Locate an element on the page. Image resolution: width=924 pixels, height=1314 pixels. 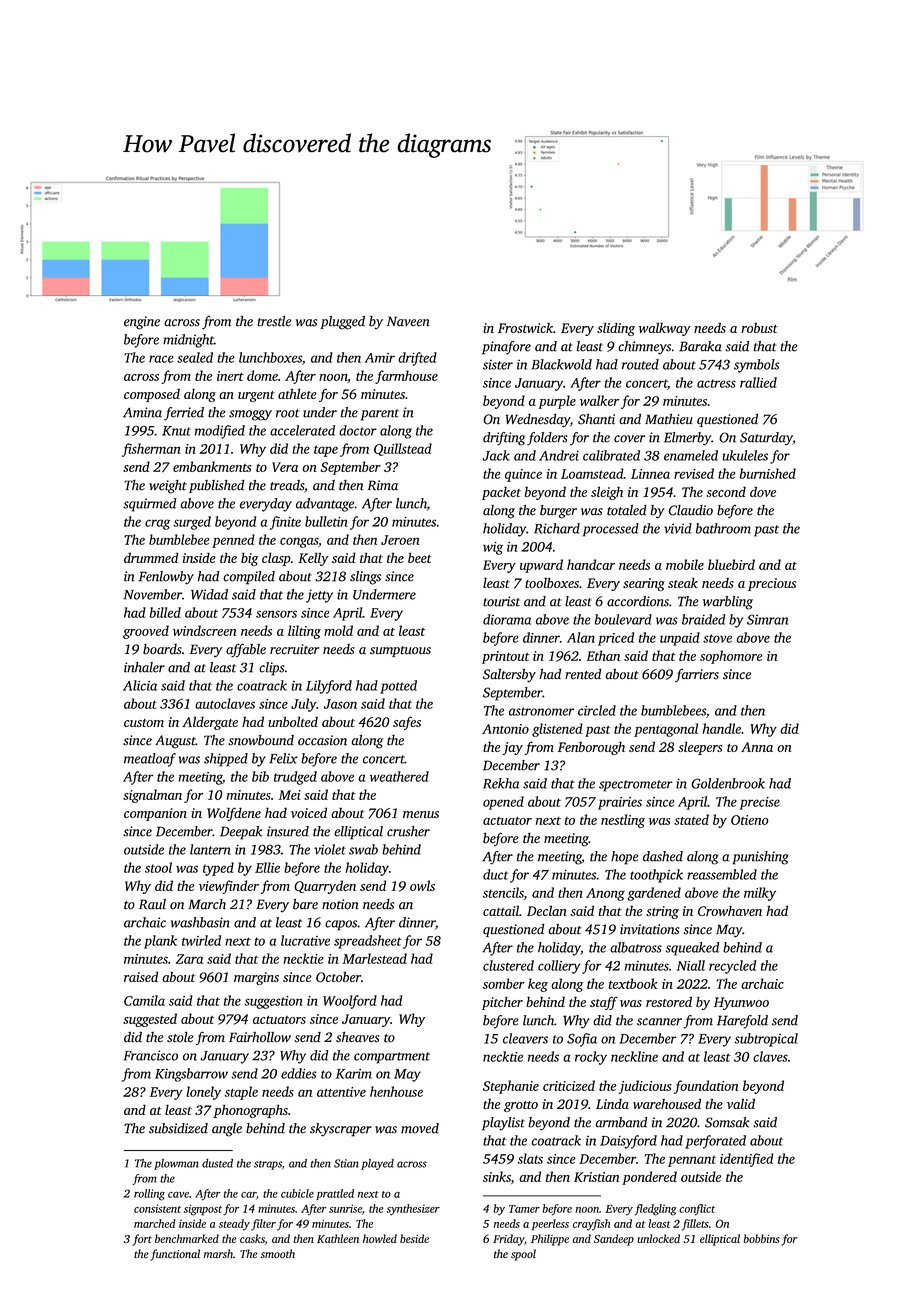
recycled is located at coordinates (732, 967).
